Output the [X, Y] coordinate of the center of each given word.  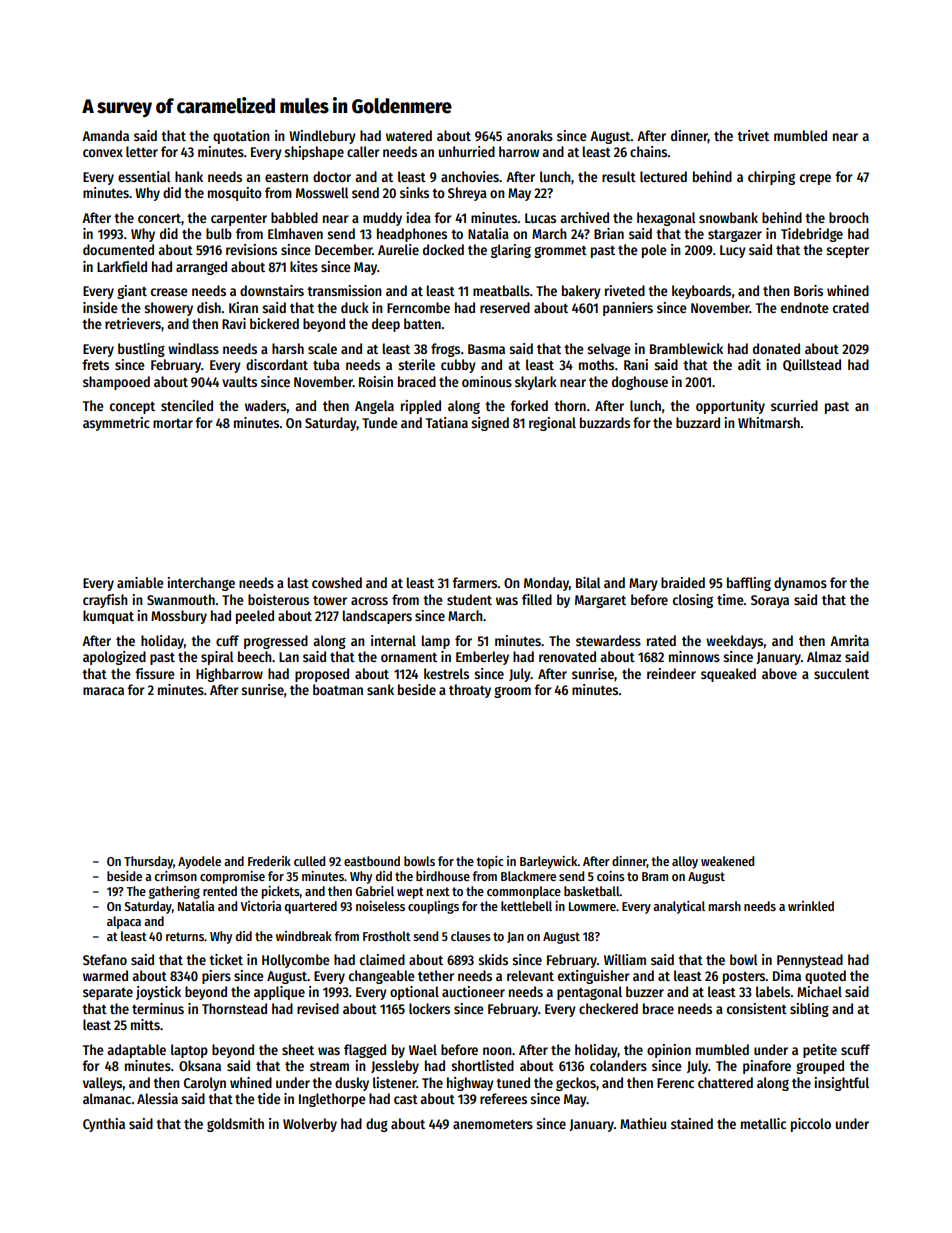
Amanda [105, 135]
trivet [753, 135]
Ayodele [199, 862]
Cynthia [104, 1125]
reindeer [671, 673]
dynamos [800, 584]
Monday [546, 584]
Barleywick [549, 862]
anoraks [530, 135]
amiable [140, 582]
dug [377, 1125]
